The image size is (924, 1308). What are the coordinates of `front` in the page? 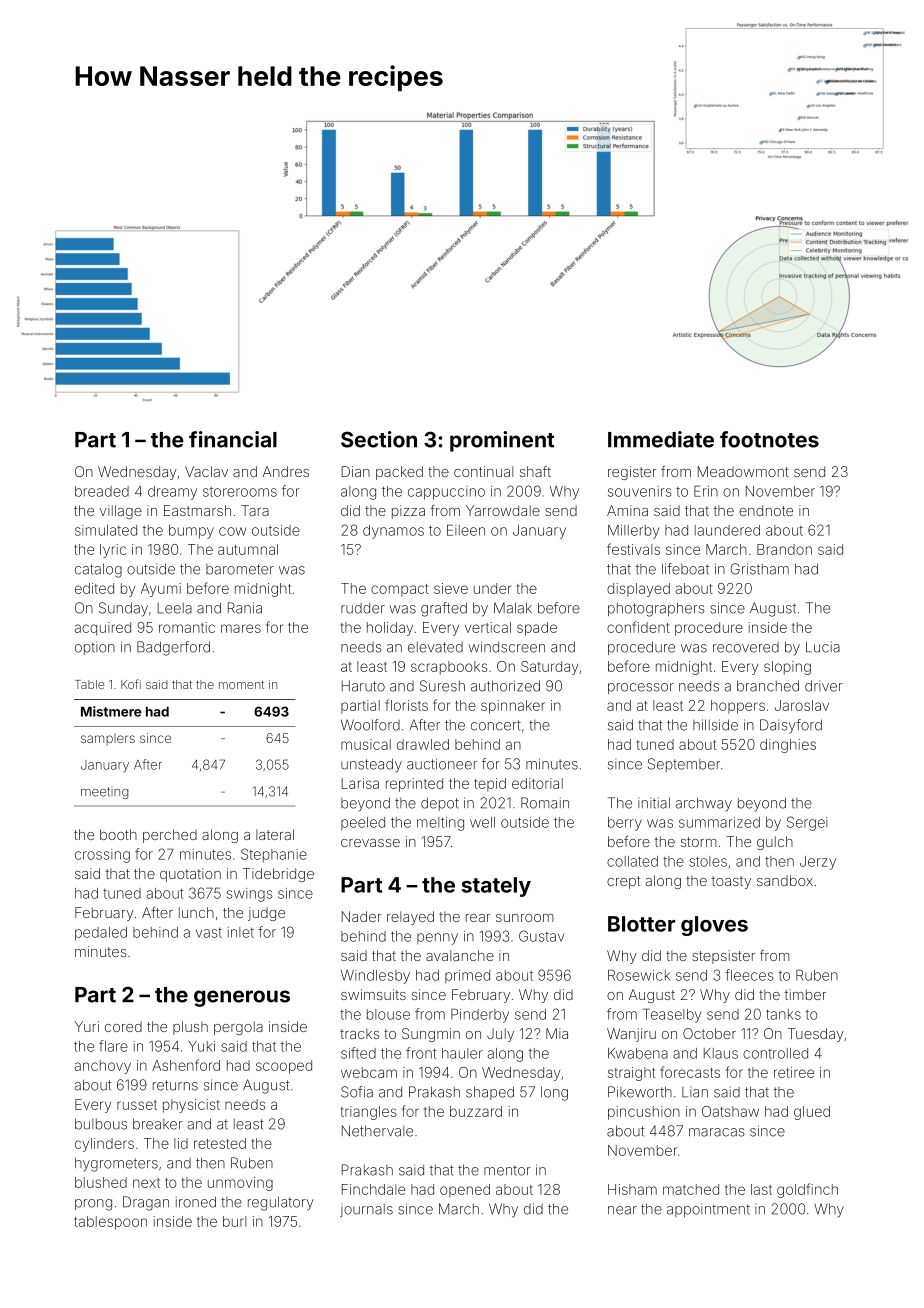 It's located at (421, 1053).
